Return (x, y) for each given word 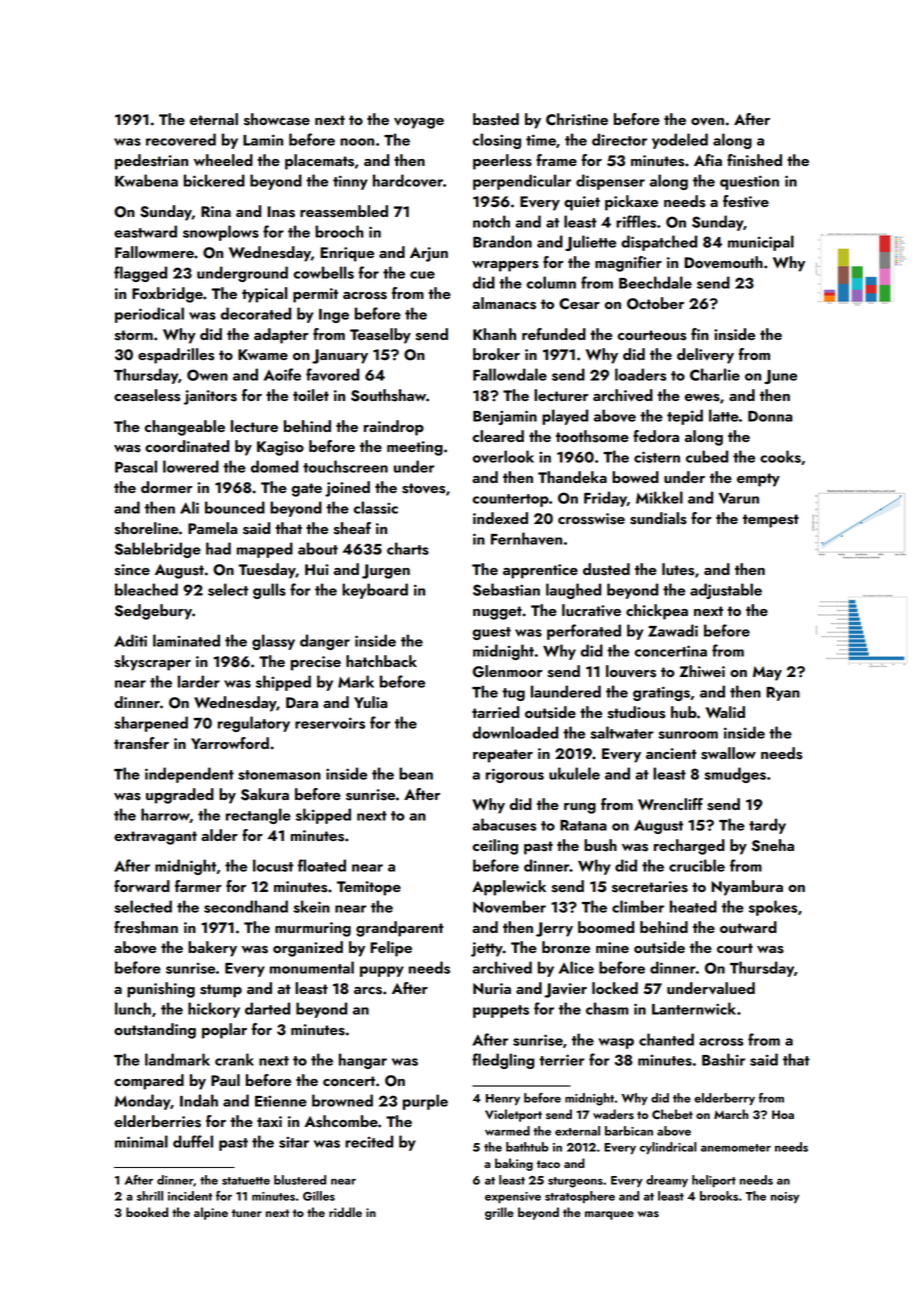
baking (514, 1164)
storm (133, 335)
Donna (770, 416)
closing (497, 141)
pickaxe (631, 203)
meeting (415, 448)
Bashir (723, 1059)
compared (149, 1082)
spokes (773, 908)
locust (273, 865)
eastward (145, 231)
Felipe (391, 949)
